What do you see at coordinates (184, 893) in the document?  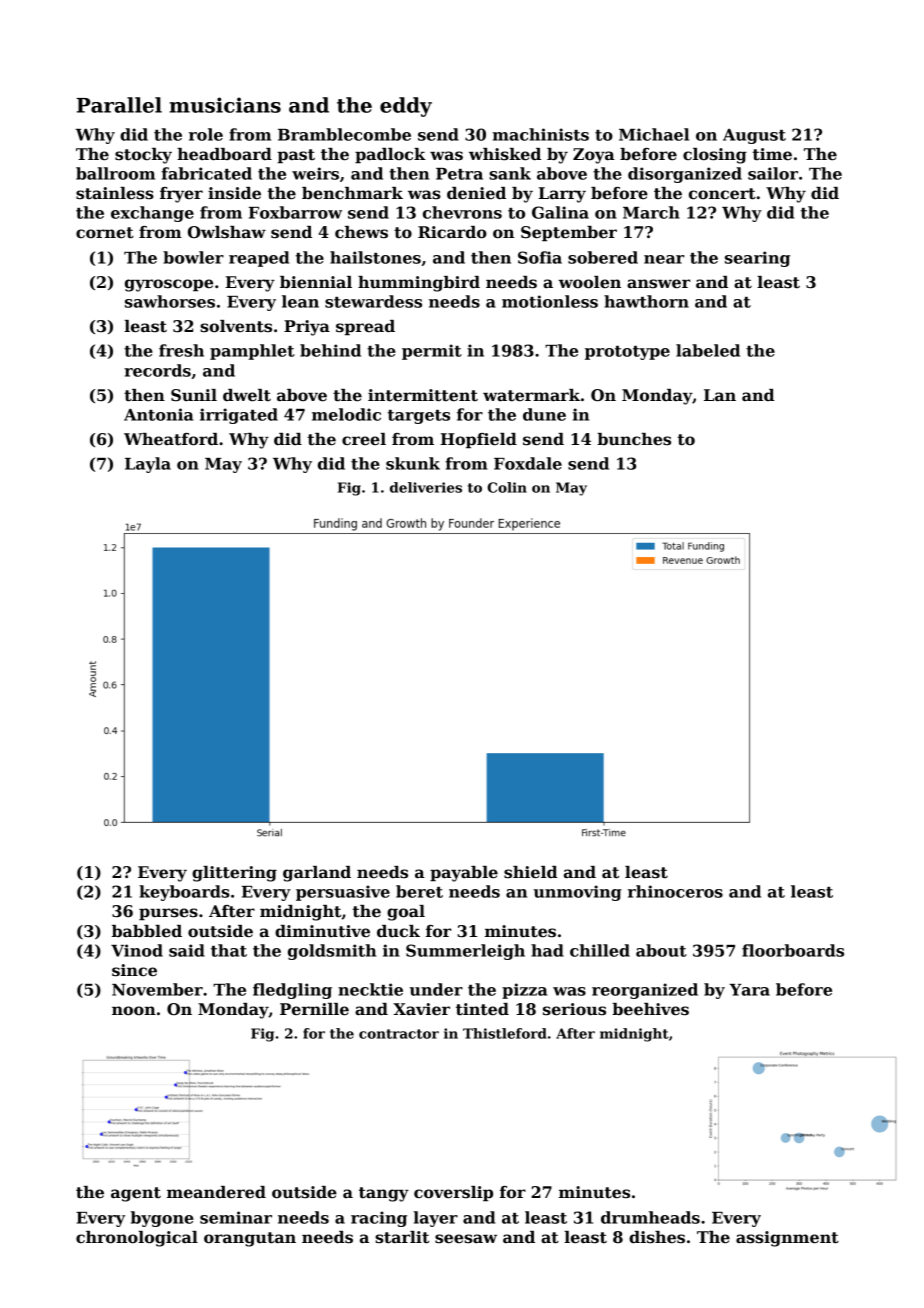 I see `keyboards` at bounding box center [184, 893].
